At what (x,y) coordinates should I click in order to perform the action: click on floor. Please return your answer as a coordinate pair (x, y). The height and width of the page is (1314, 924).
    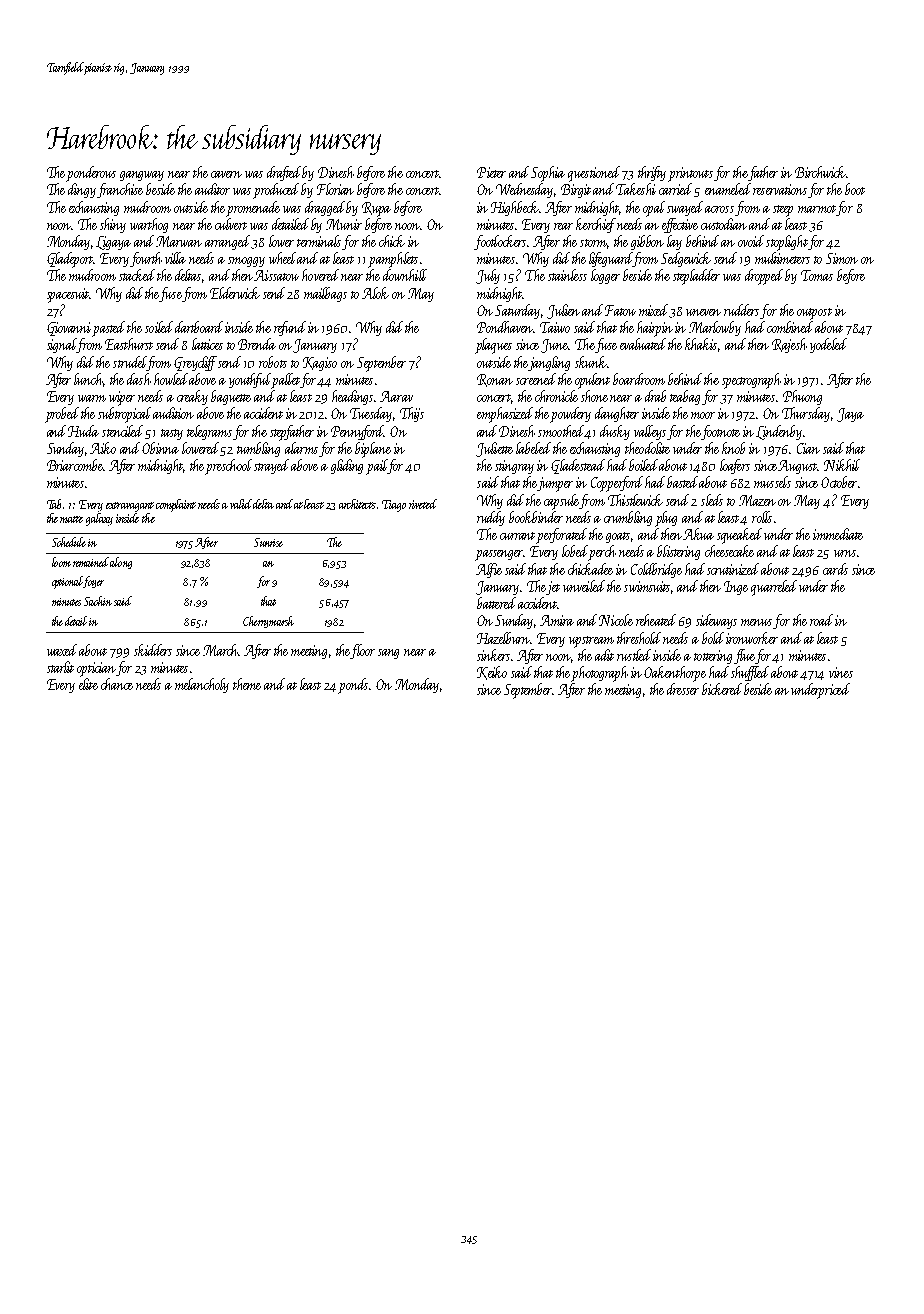
    Looking at the image, I should click on (363, 651).
